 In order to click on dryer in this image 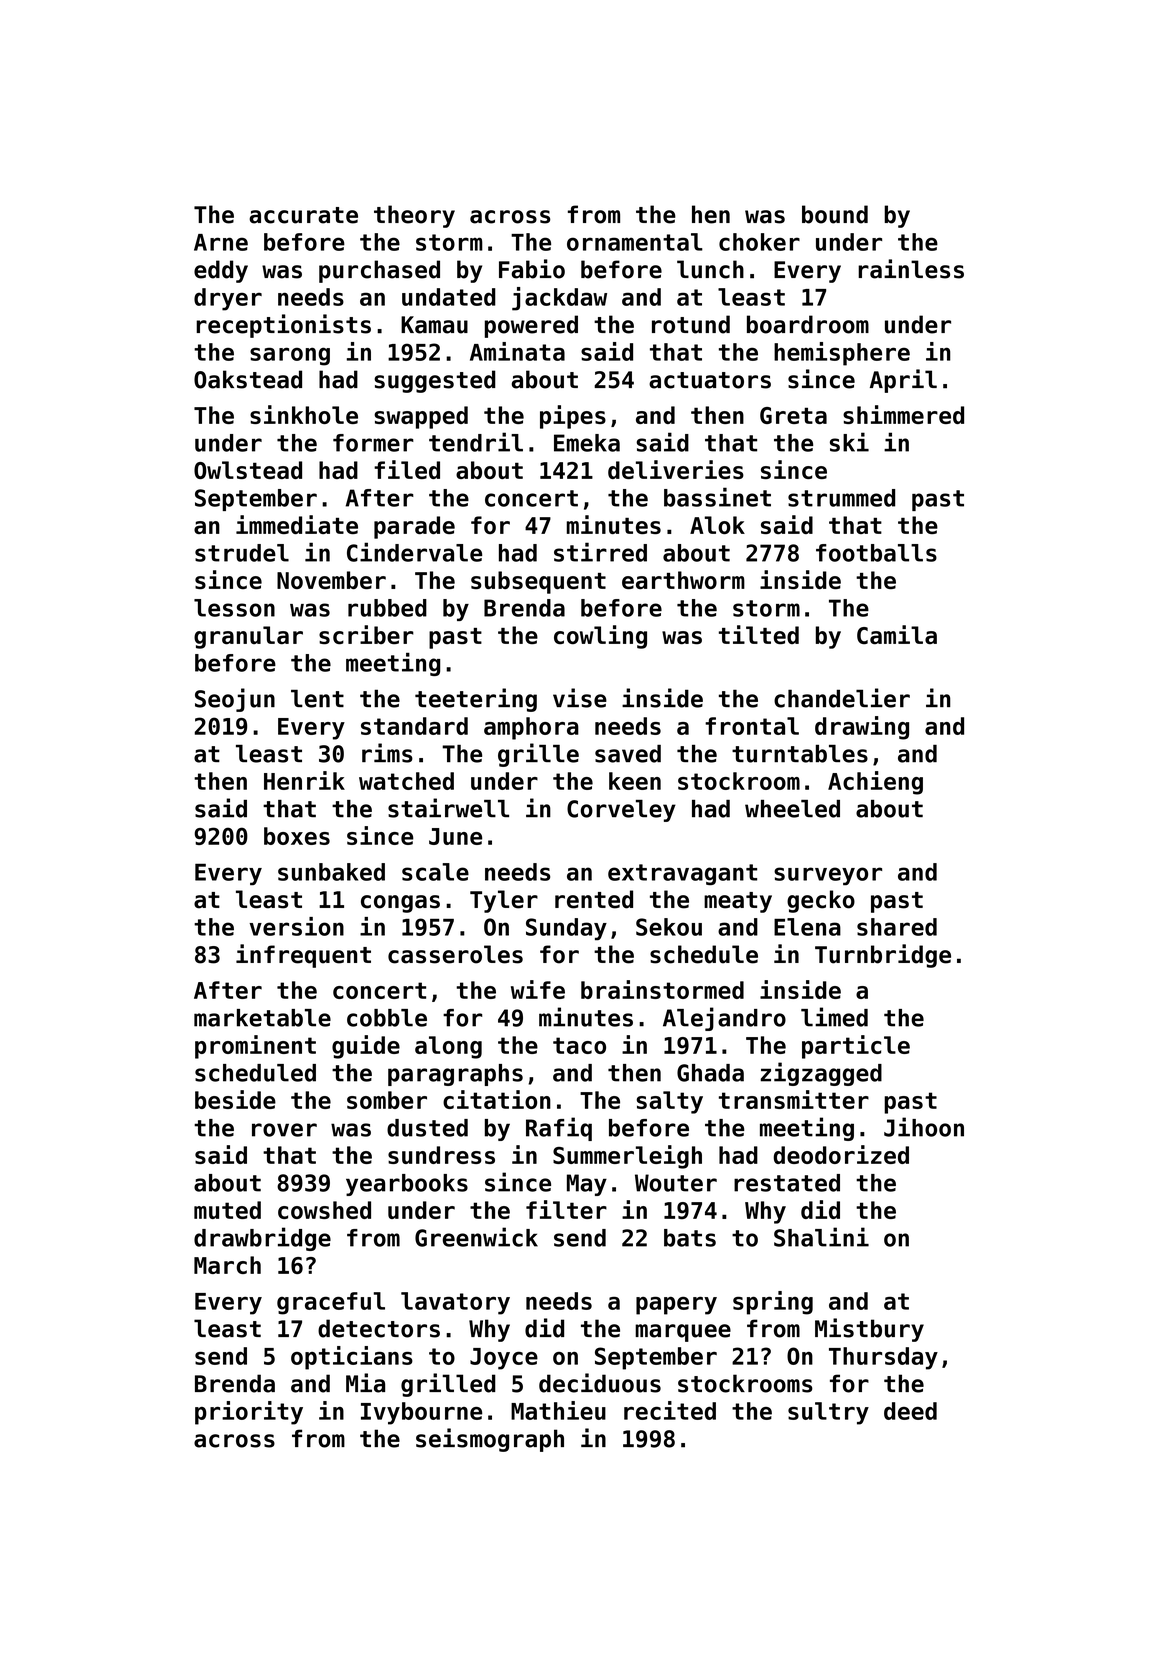, I will do `click(228, 299)`.
